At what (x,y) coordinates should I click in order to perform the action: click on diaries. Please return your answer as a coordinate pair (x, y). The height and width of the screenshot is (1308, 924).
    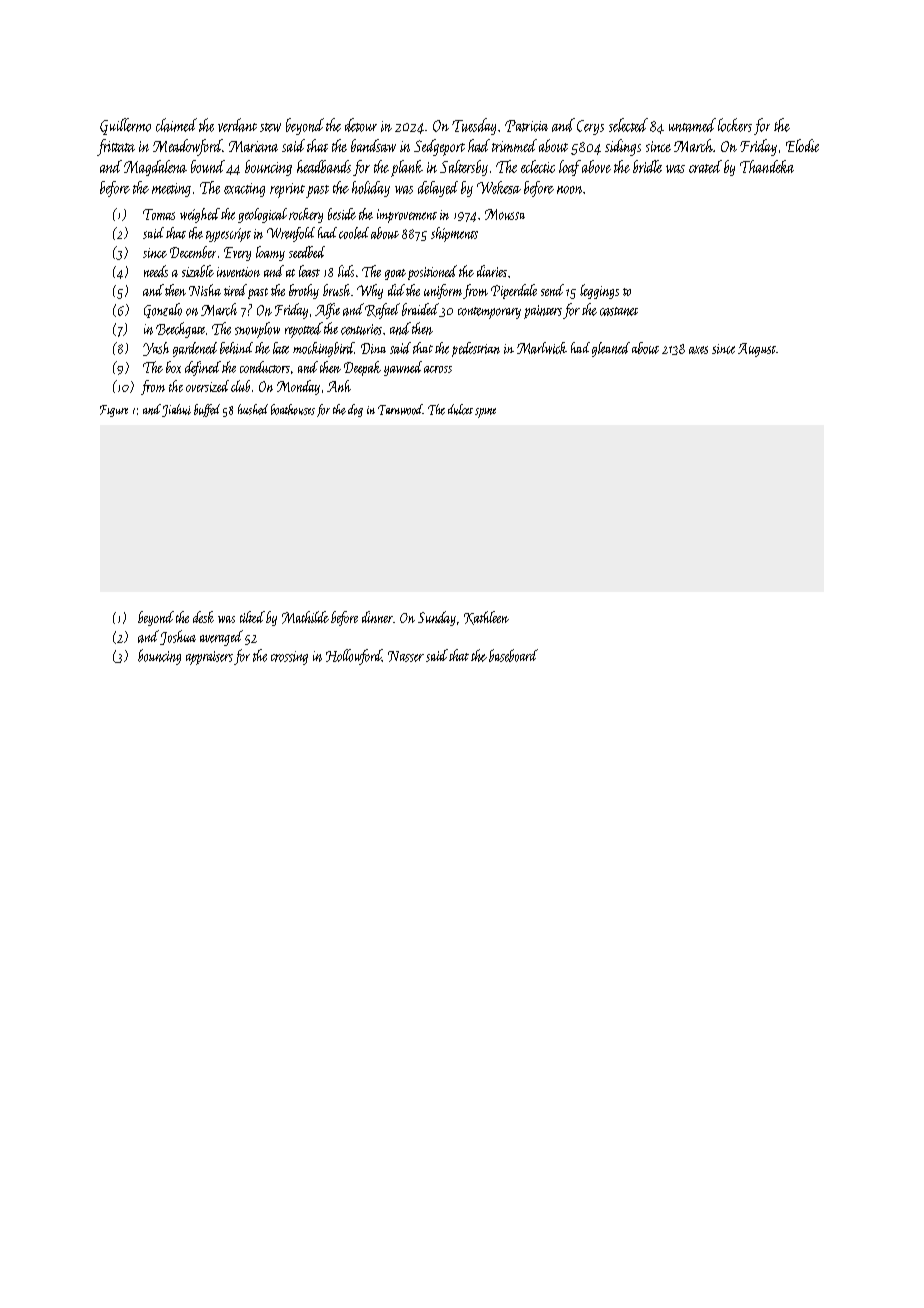
    Looking at the image, I should click on (492, 271).
